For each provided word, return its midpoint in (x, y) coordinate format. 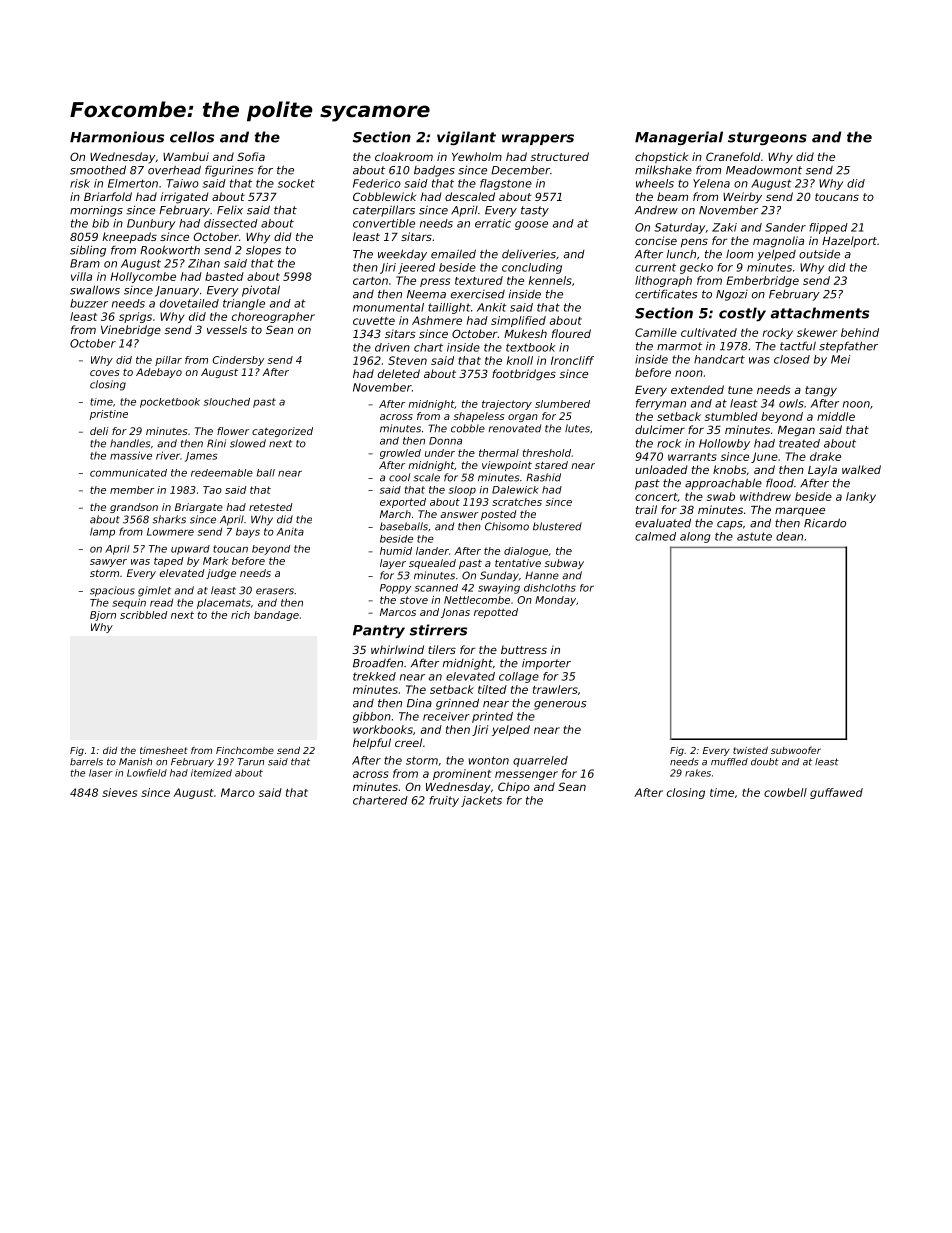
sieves (119, 792)
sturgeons (767, 138)
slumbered (562, 404)
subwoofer (796, 750)
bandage (276, 616)
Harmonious (117, 137)
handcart (719, 359)
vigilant (466, 138)
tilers (442, 649)
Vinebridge (131, 331)
